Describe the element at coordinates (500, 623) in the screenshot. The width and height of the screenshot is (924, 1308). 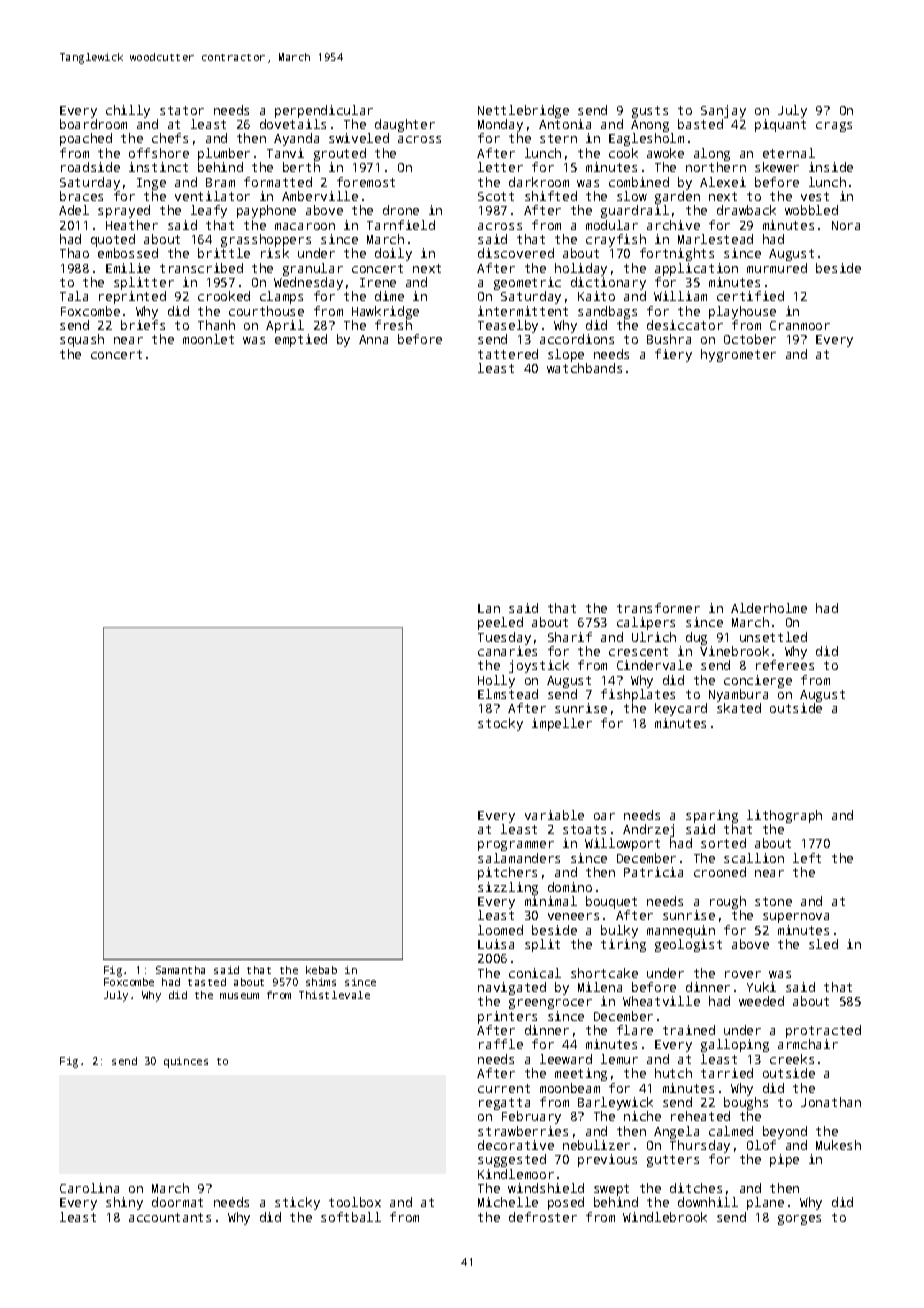
I see `peeled` at that location.
